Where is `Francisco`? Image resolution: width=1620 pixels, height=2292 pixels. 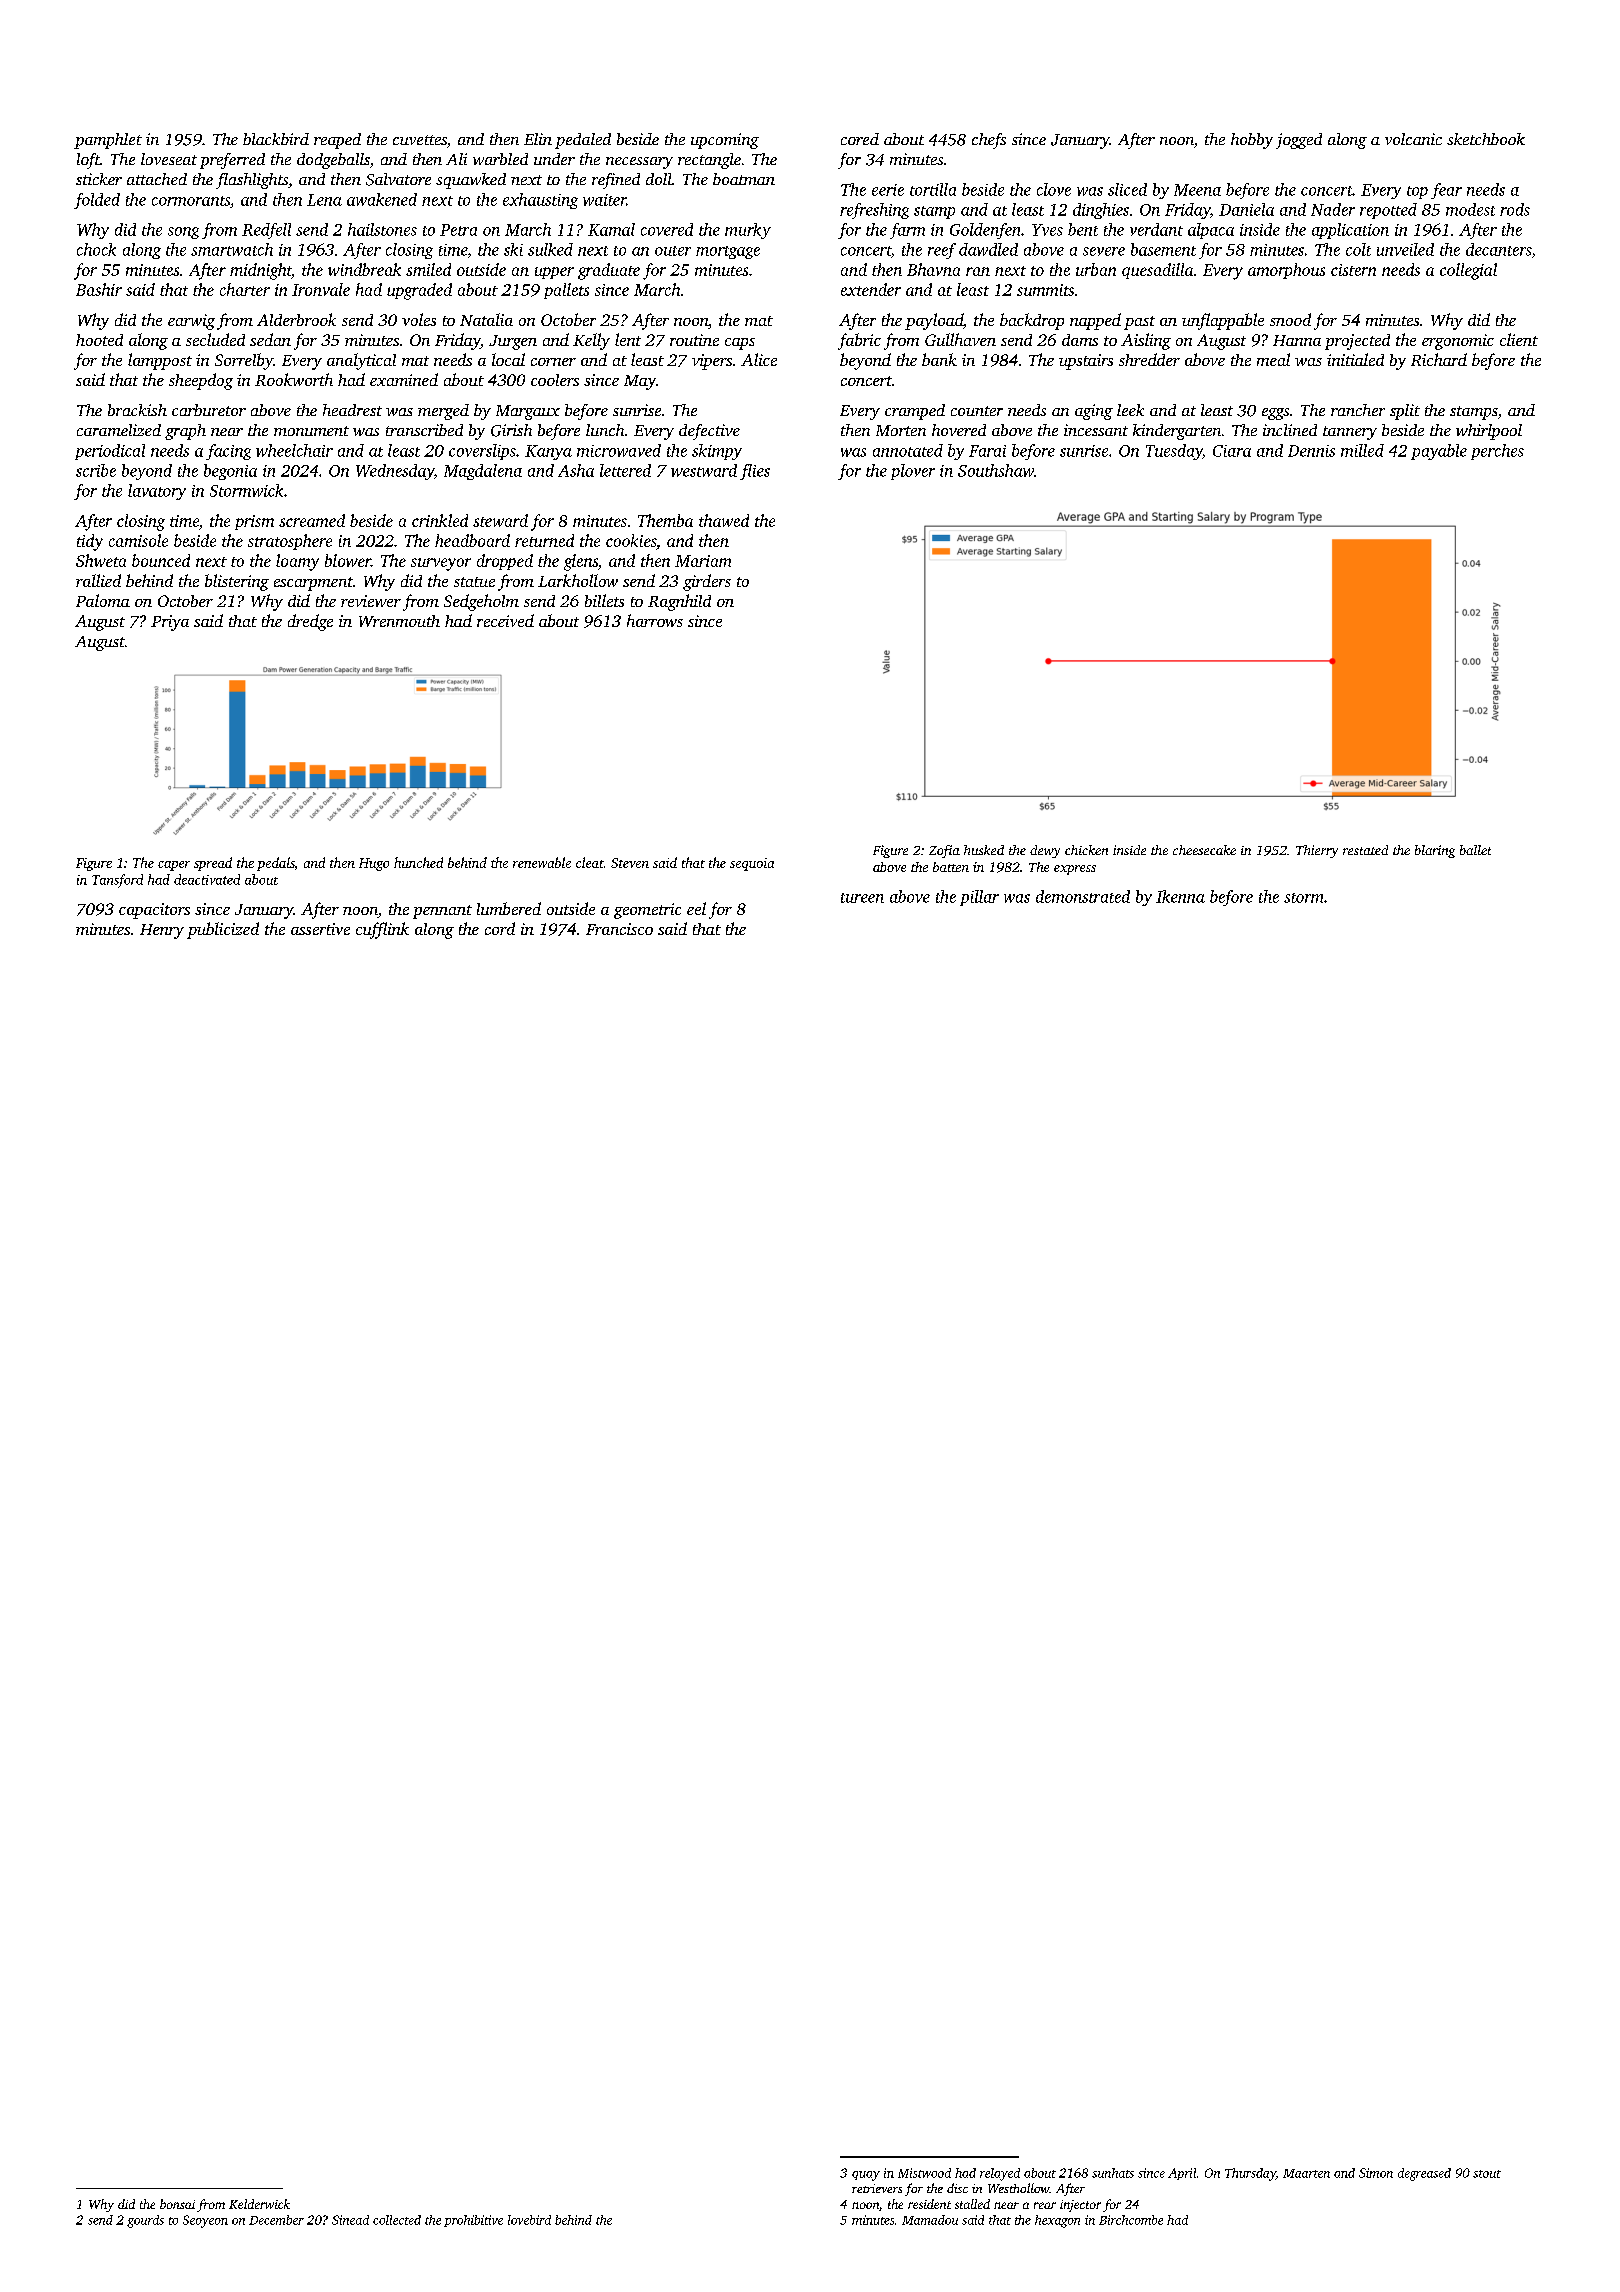
Francisco is located at coordinates (619, 929).
